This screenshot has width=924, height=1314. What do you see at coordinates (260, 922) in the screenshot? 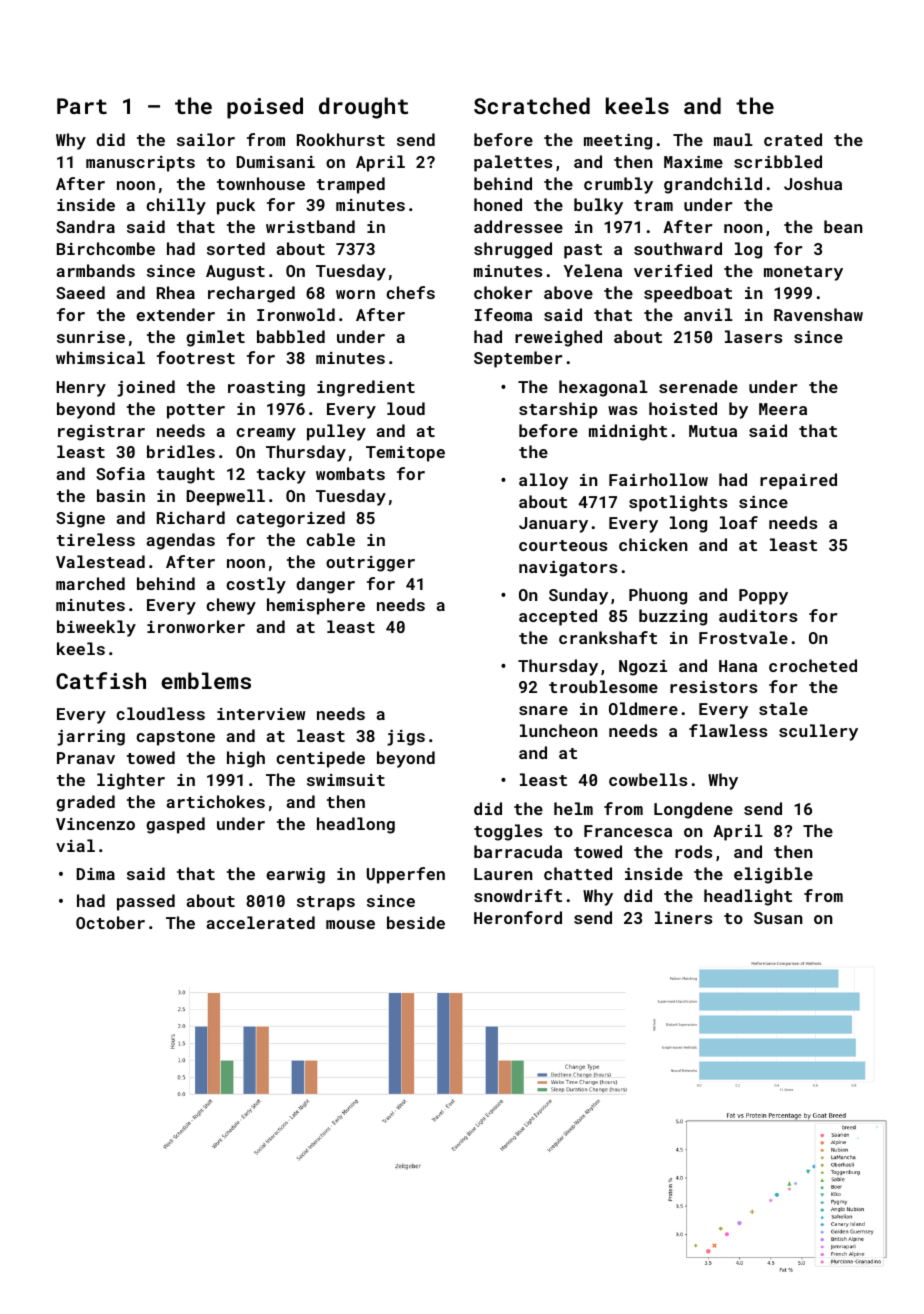
I see `accelerated` at bounding box center [260, 922].
